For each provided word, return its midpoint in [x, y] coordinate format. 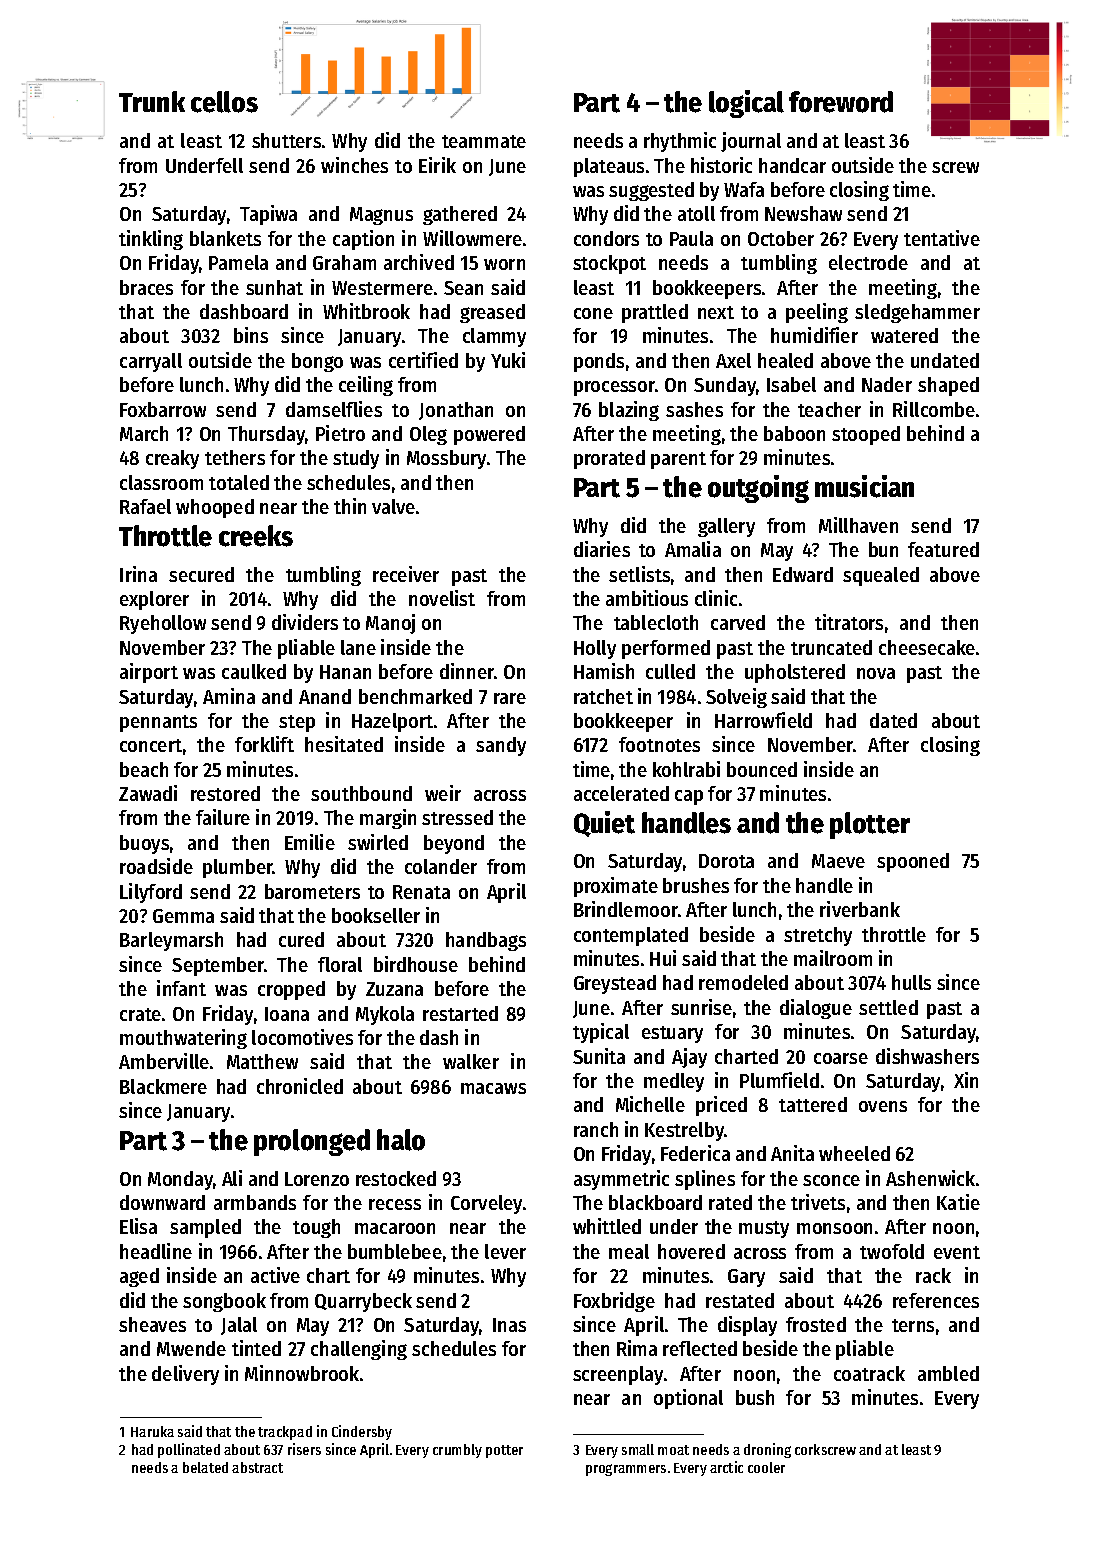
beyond [454, 844]
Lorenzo [317, 1179]
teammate [484, 141]
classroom [161, 482]
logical [746, 104]
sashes [694, 409]
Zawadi [148, 793]
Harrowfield [763, 720]
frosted [816, 1324]
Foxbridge [614, 1302]
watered [904, 335]
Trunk [152, 101]
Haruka [152, 1431]
